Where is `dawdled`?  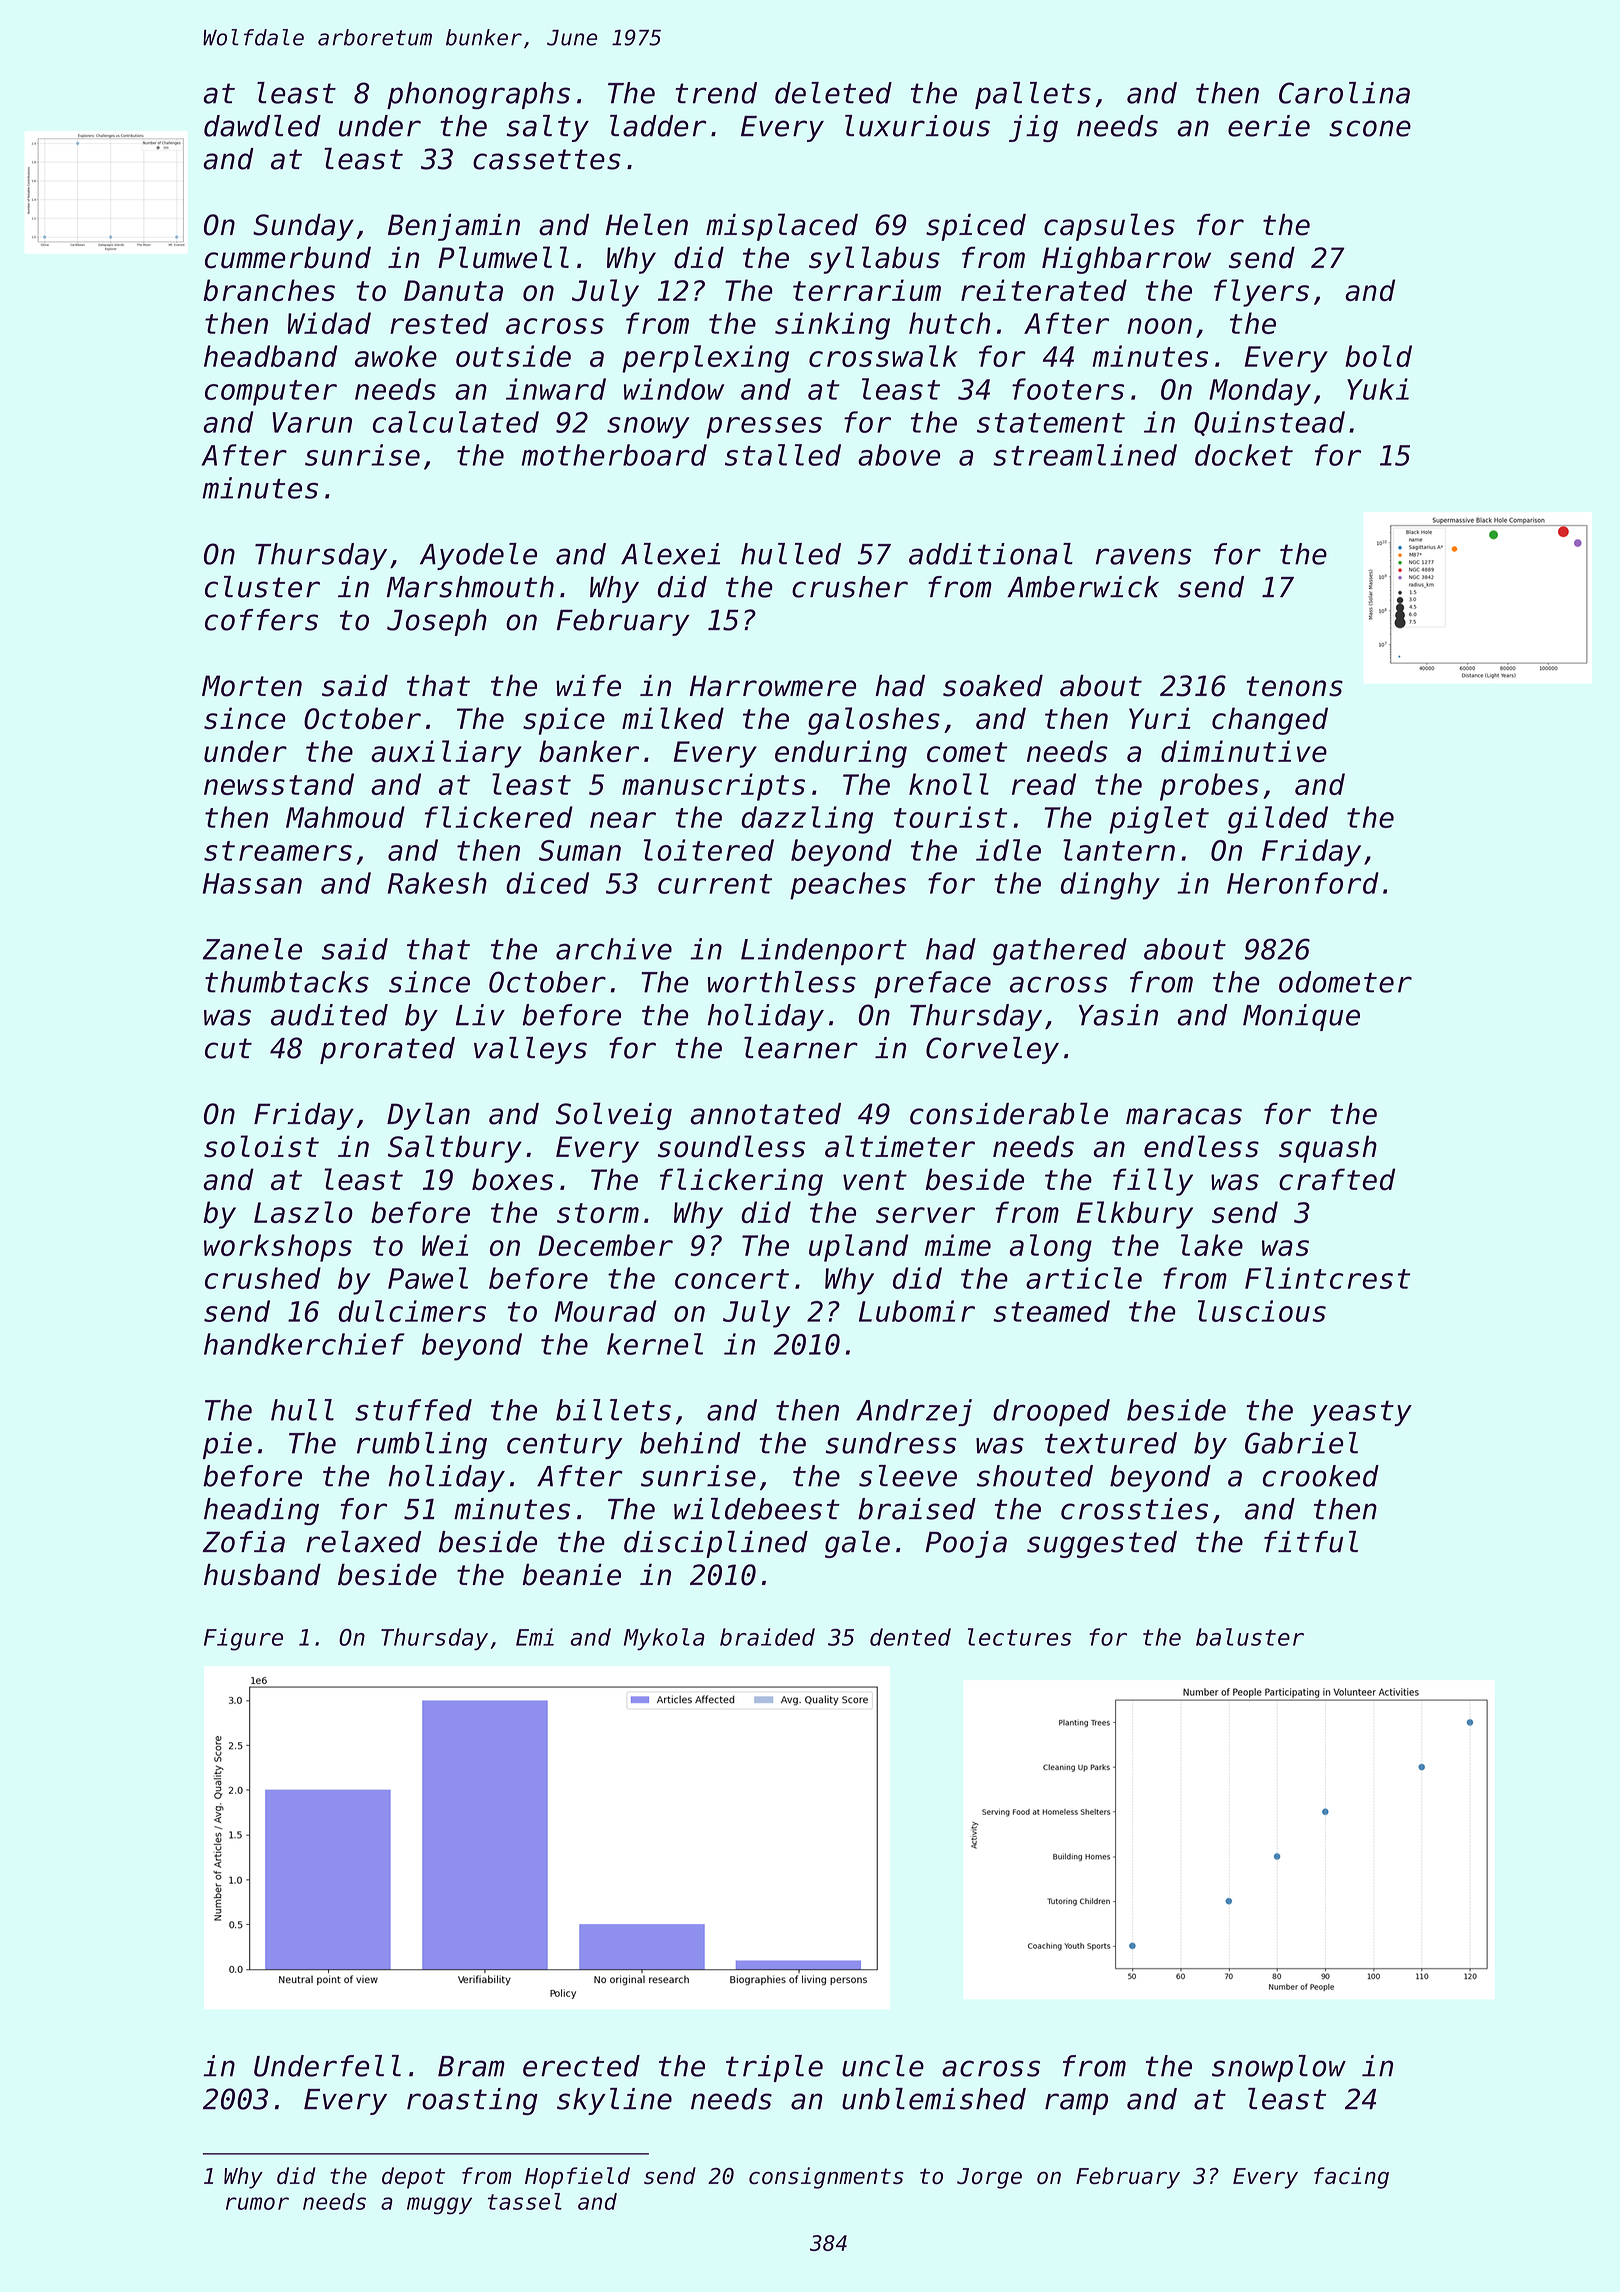
dawdled is located at coordinates (262, 126).
